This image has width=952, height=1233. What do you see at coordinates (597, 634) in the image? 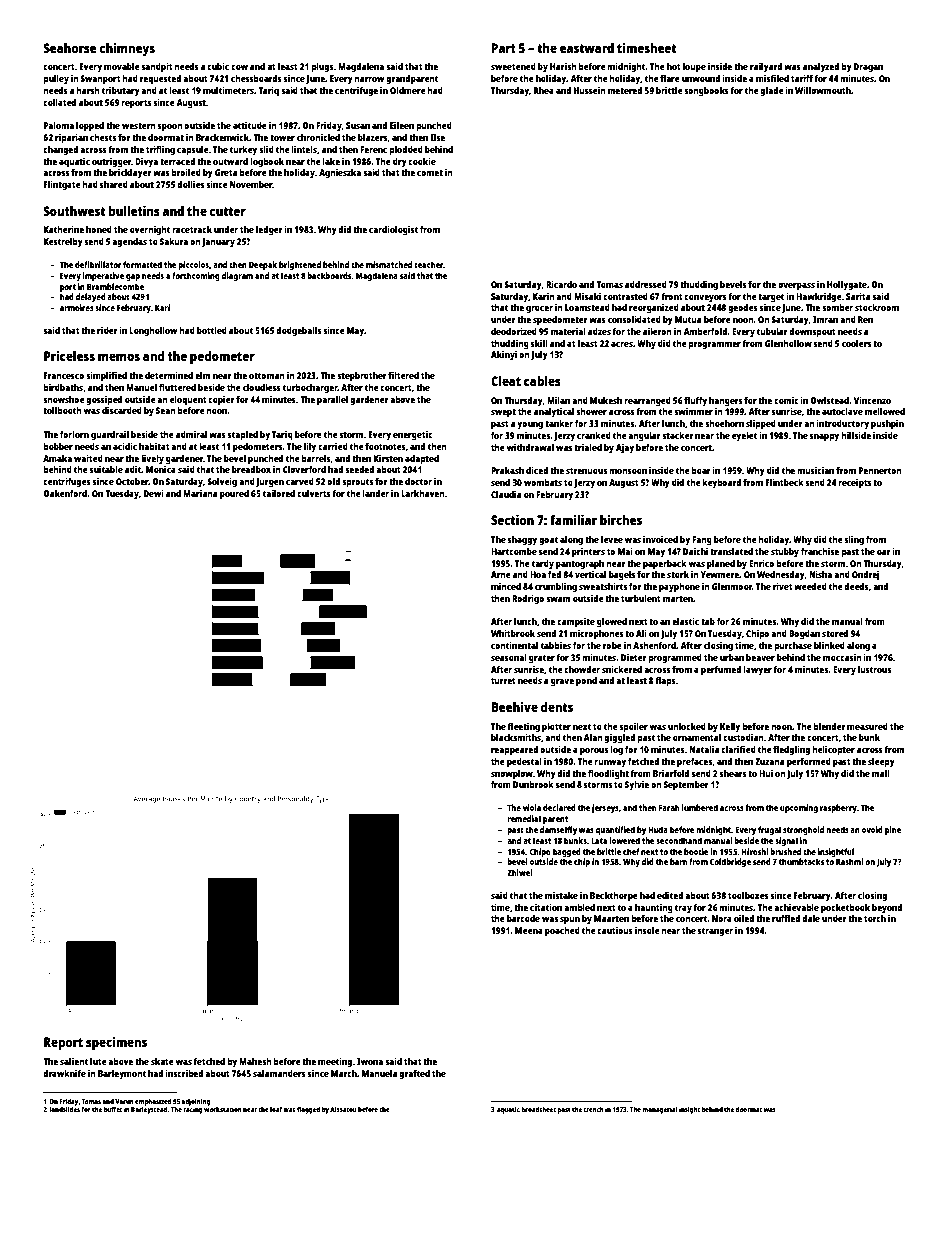
I see `microphones` at bounding box center [597, 634].
